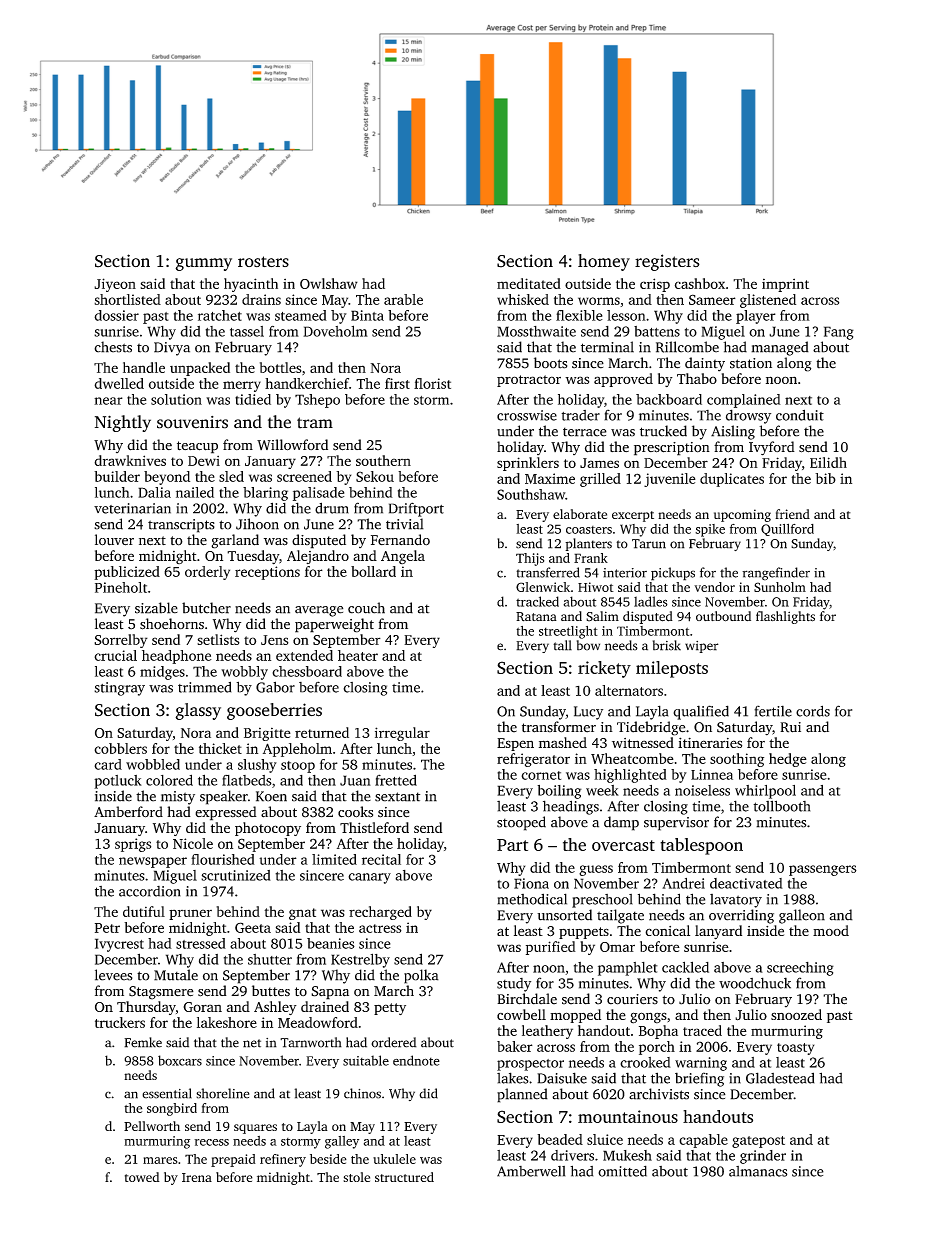 The image size is (952, 1233). Describe the element at coordinates (667, 262) in the image. I see `registers` at that location.
